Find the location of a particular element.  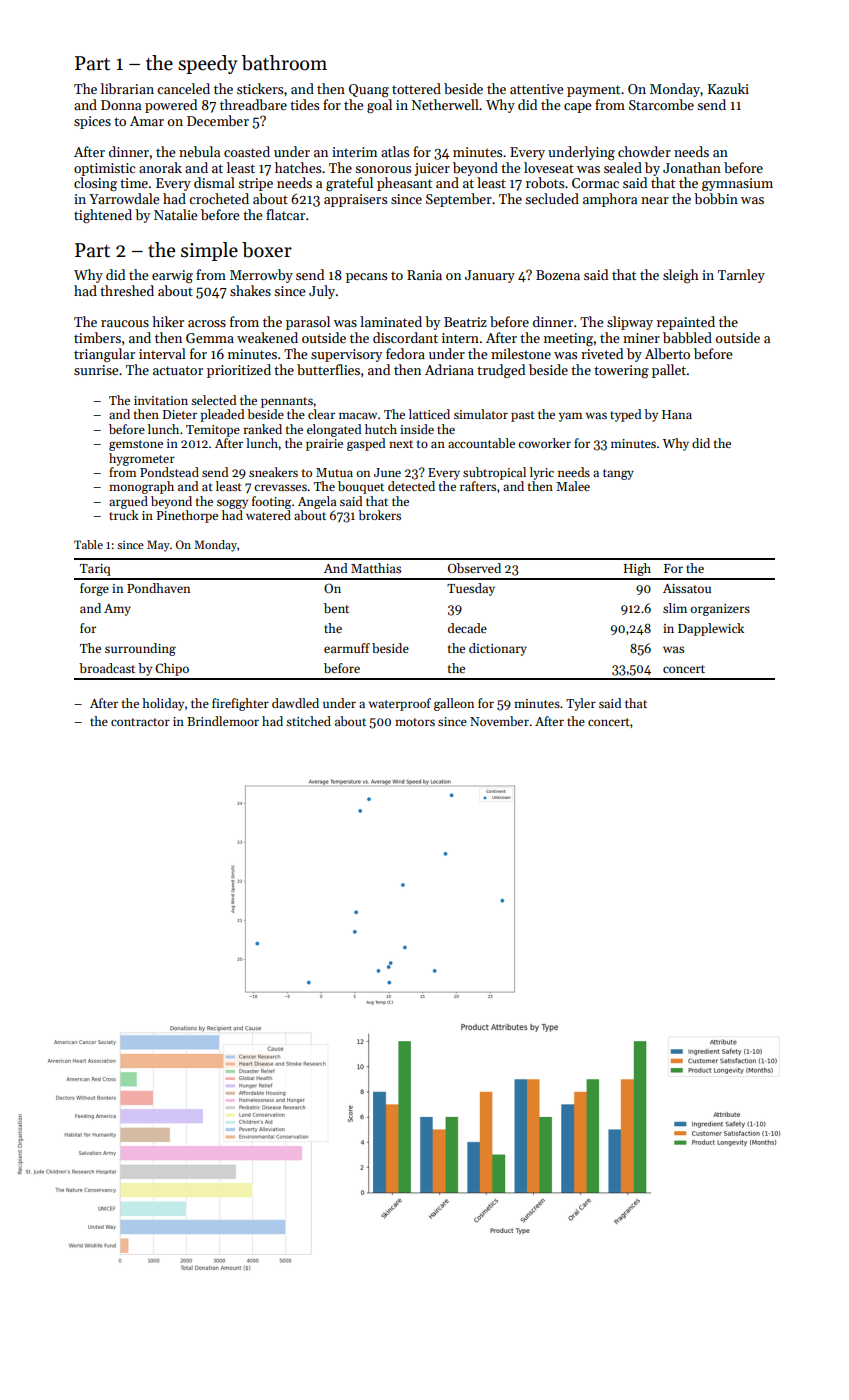

Rania is located at coordinates (424, 275).
